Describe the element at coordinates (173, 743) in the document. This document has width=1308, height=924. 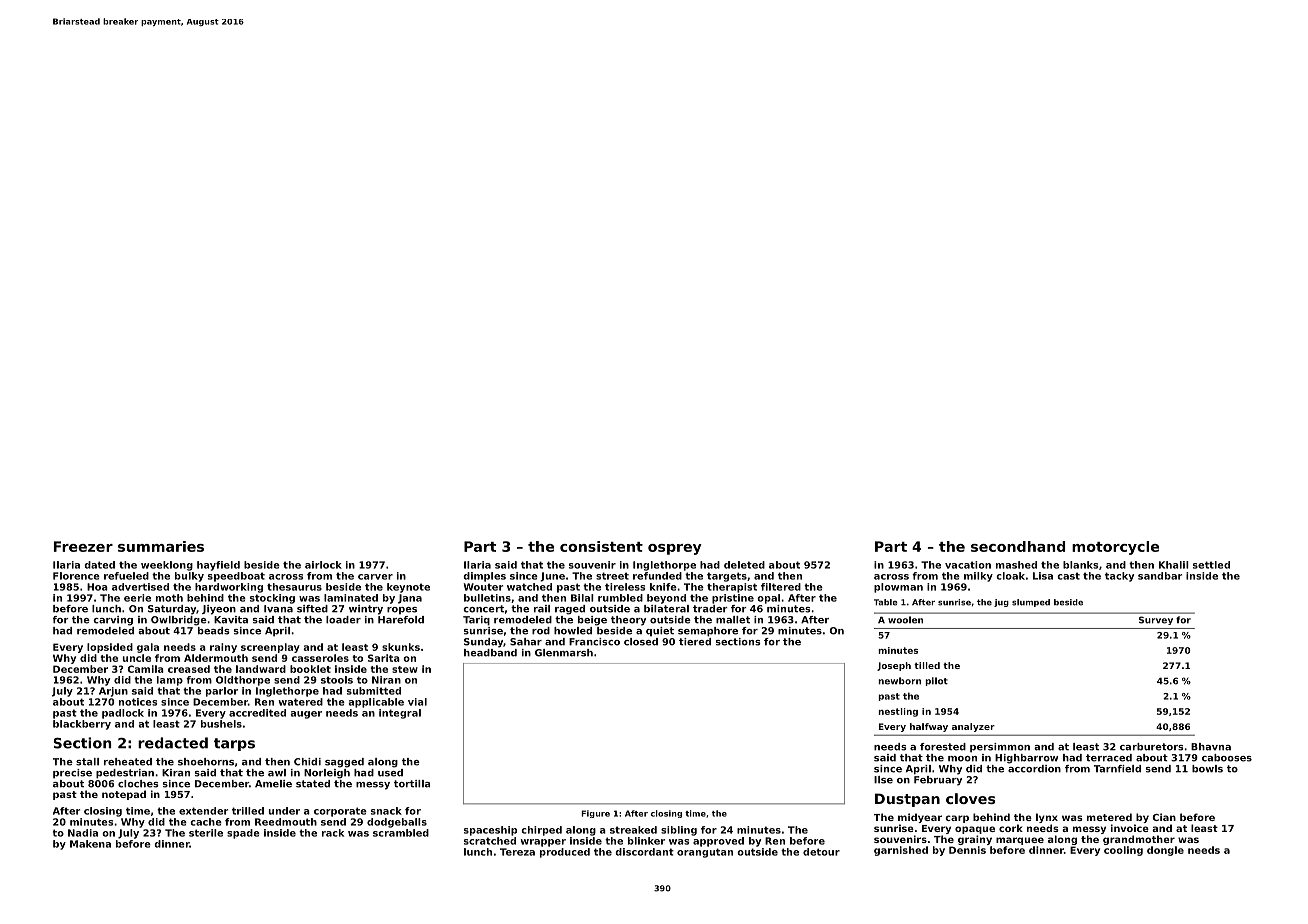
I see `redacted` at that location.
